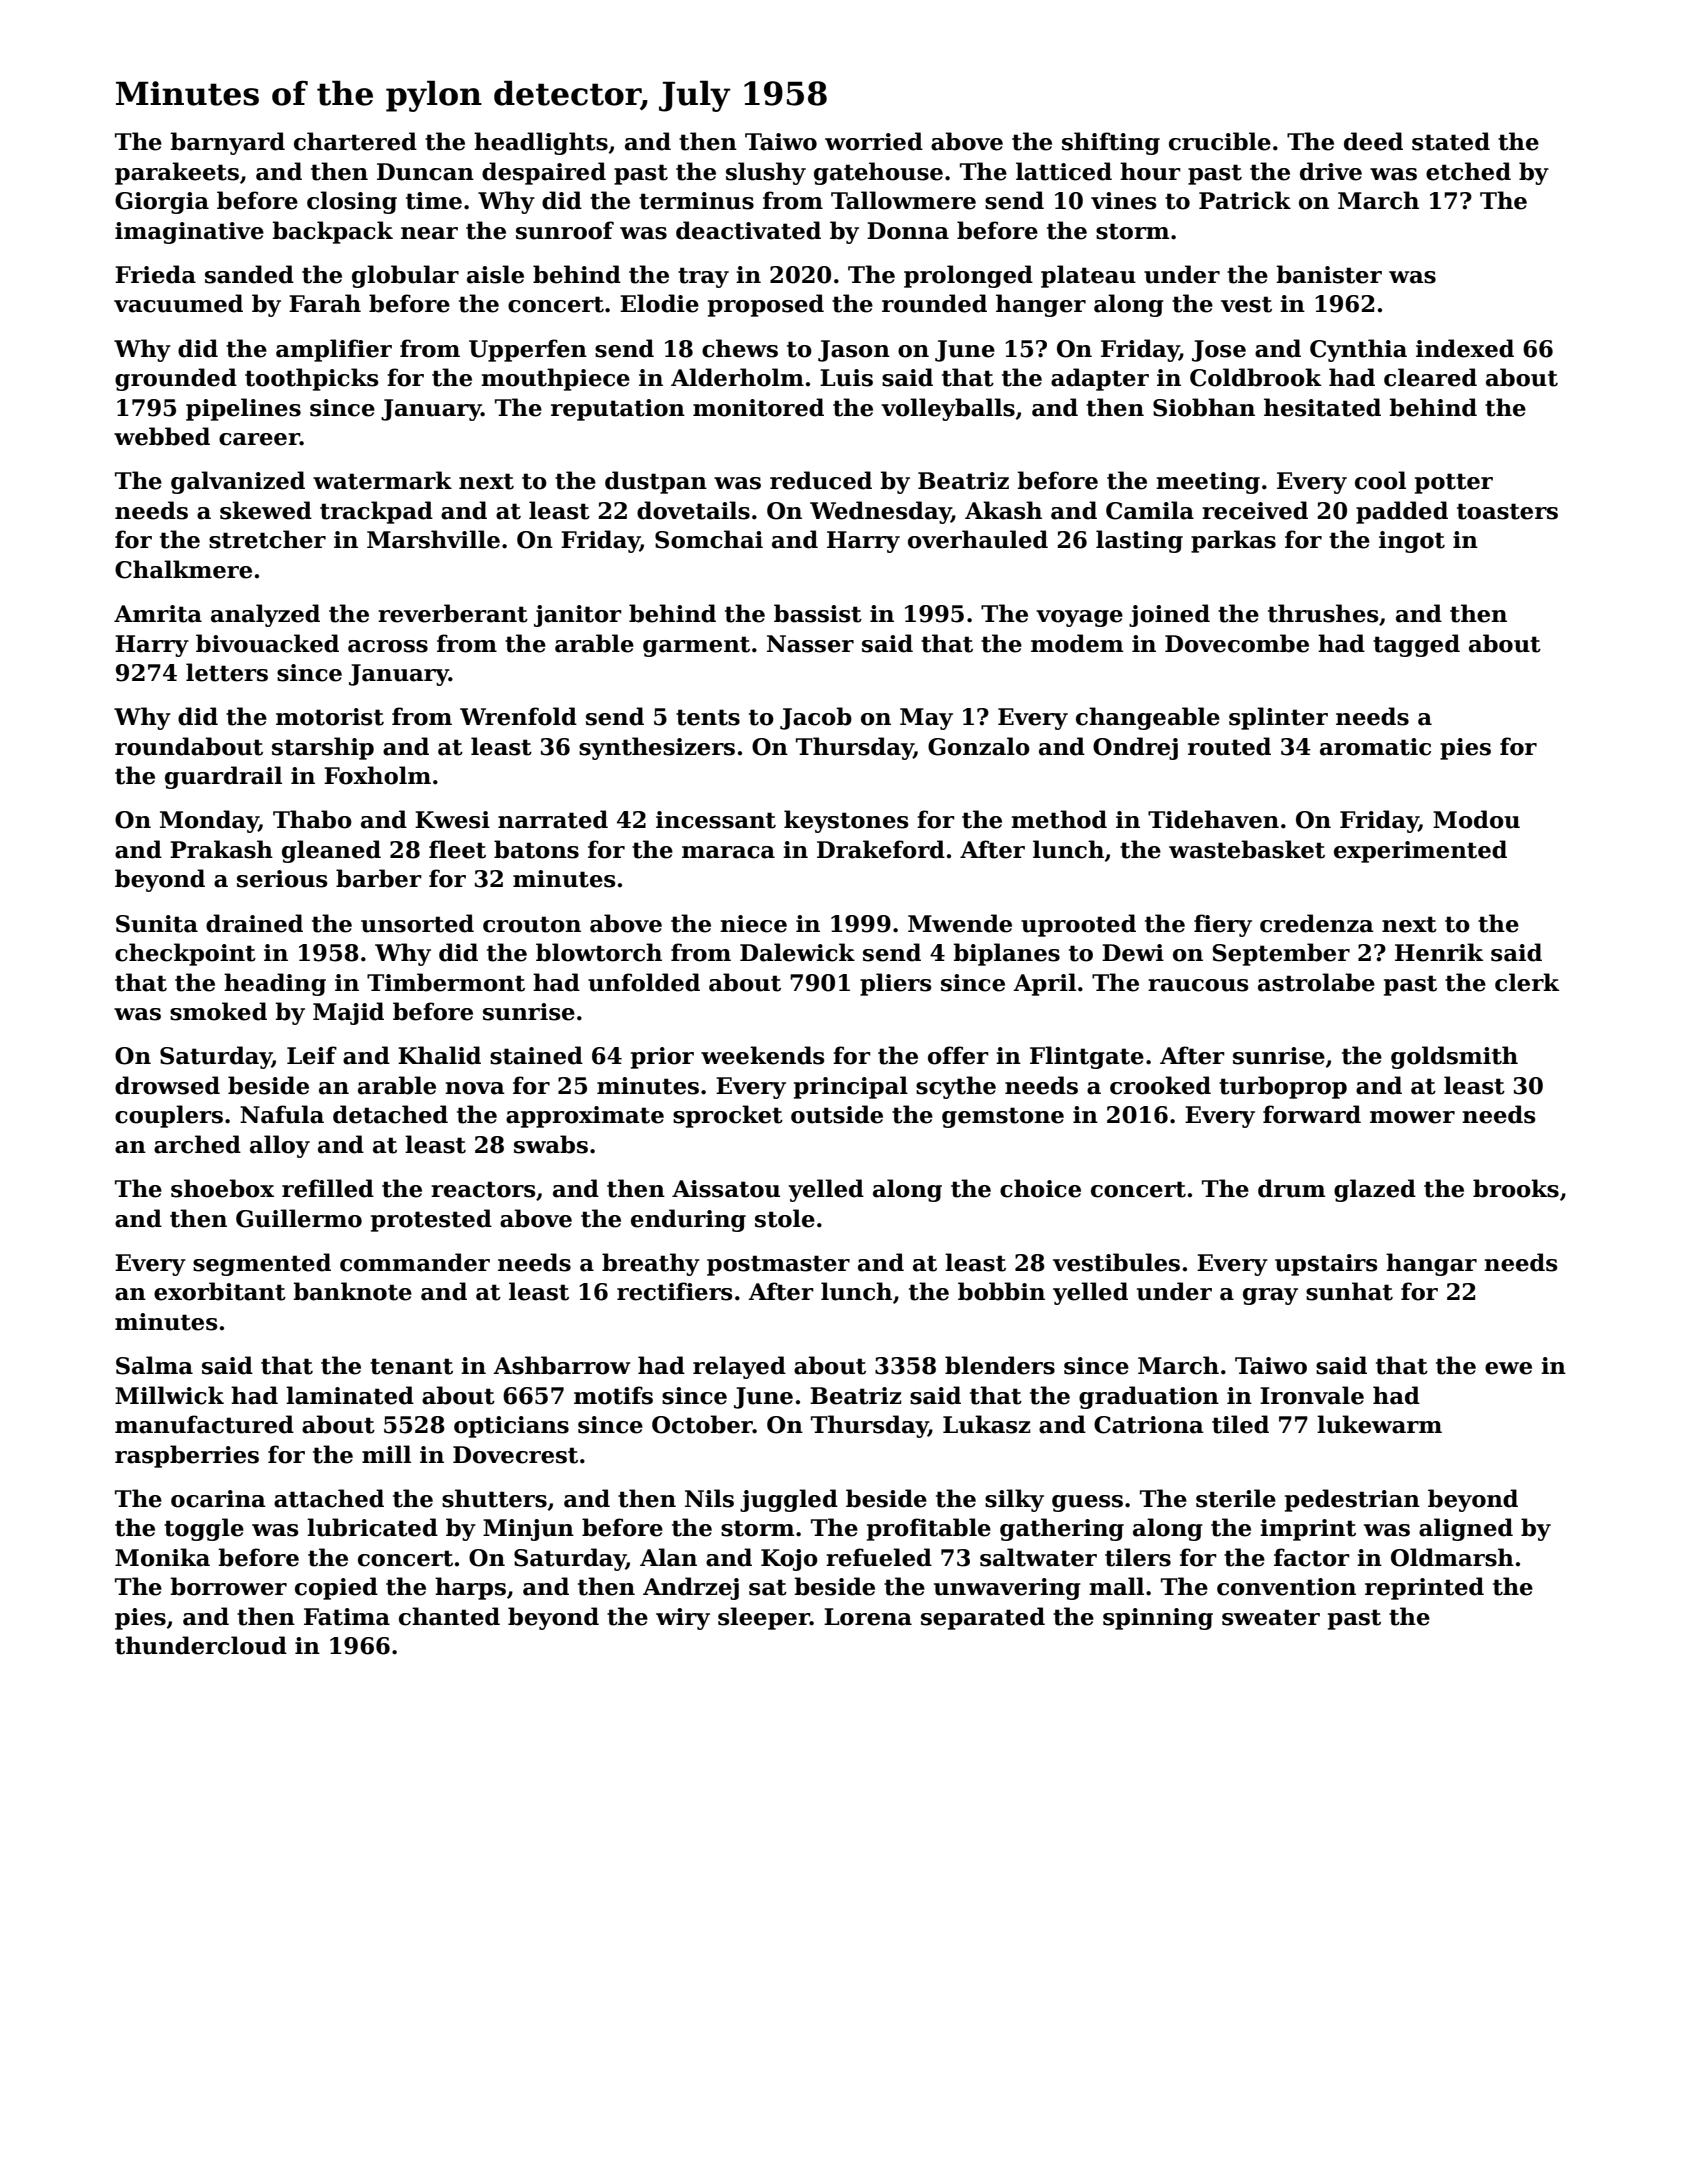 The height and width of the image is (2178, 1683). I want to click on Wrenfold, so click(518, 716).
